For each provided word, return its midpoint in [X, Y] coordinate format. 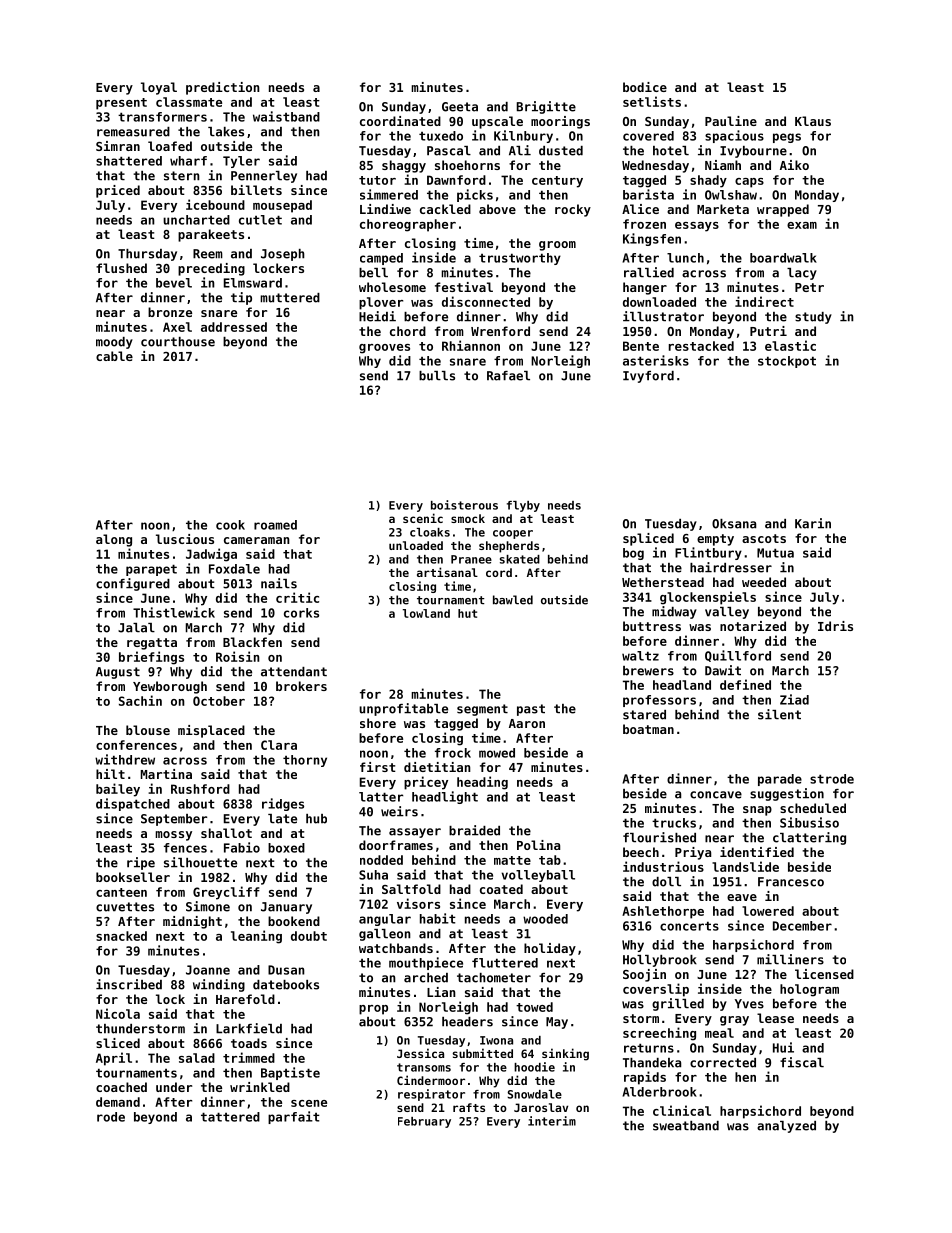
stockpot [787, 362]
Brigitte [546, 107]
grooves [384, 349]
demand [118, 1102]
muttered [290, 298]
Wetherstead [663, 582]
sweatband [686, 1126]
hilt [110, 774]
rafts [469, 1107]
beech [641, 852]
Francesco [791, 882]
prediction [223, 88]
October [219, 701]
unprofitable [403, 709]
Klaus [813, 121]
